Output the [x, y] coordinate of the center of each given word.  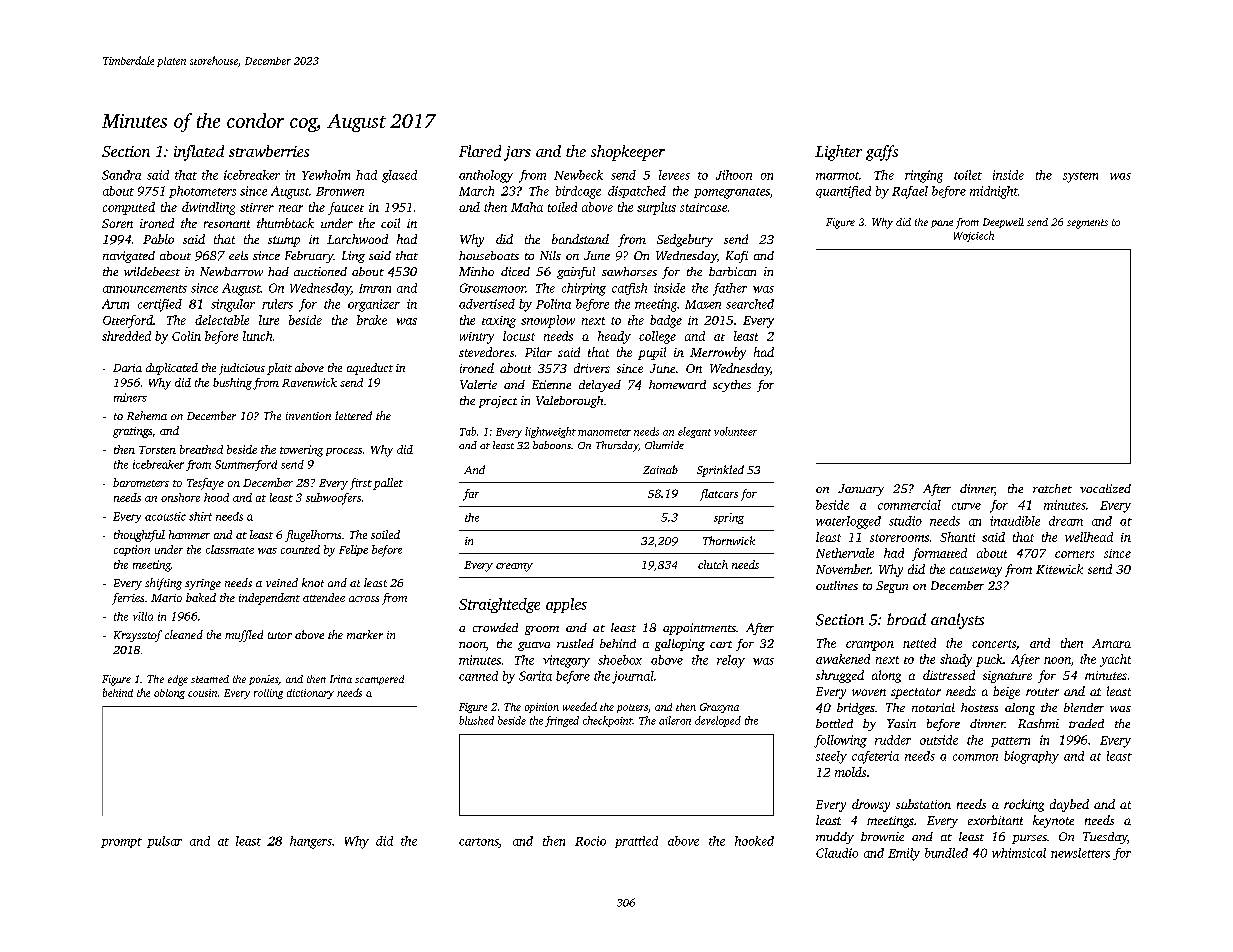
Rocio [590, 841]
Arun [115, 304]
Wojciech [974, 236]
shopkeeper [628, 153]
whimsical [1019, 853]
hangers [311, 842]
